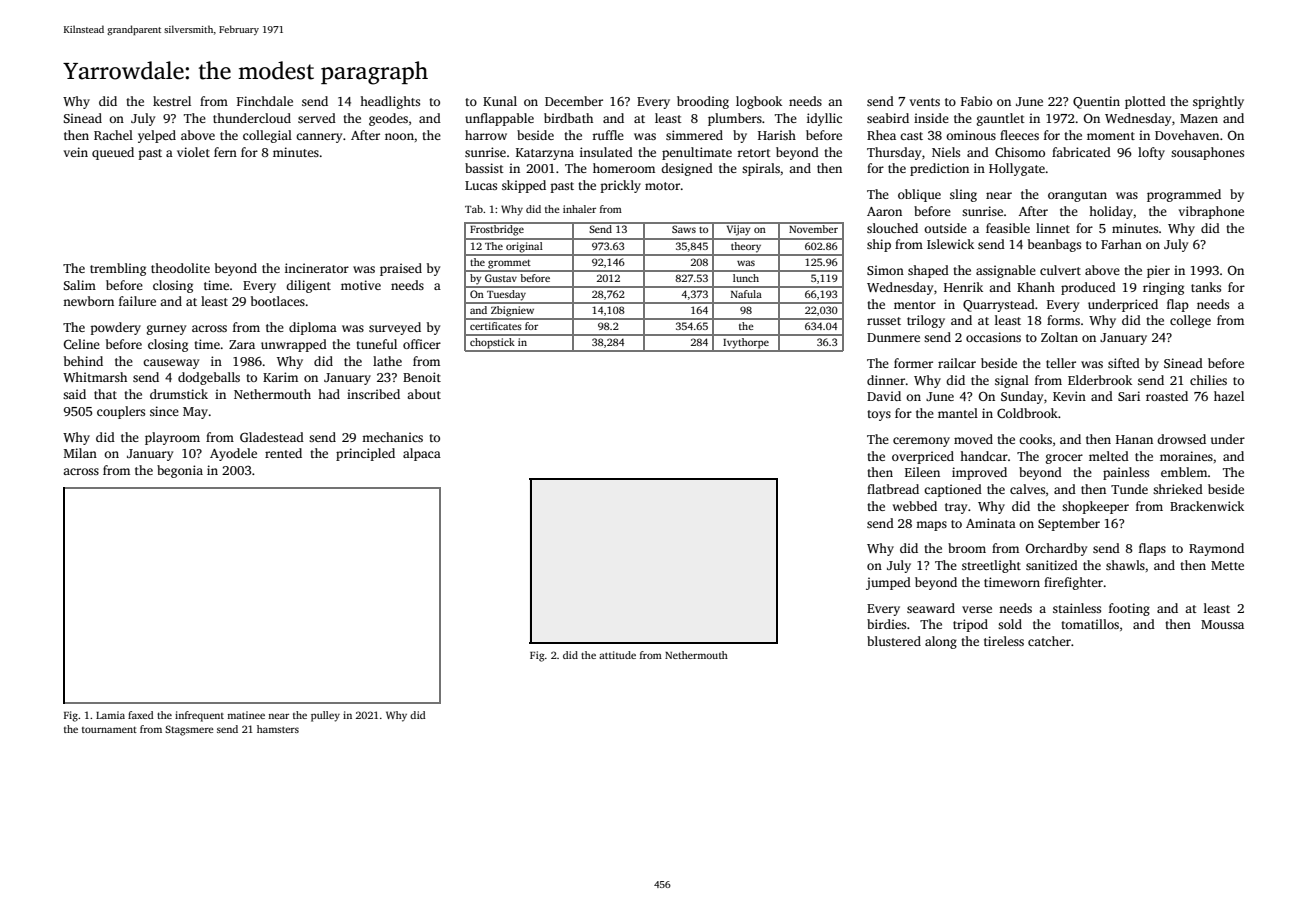 This document has height=924, width=1308. What do you see at coordinates (172, 101) in the document?
I see `kestrel` at bounding box center [172, 101].
